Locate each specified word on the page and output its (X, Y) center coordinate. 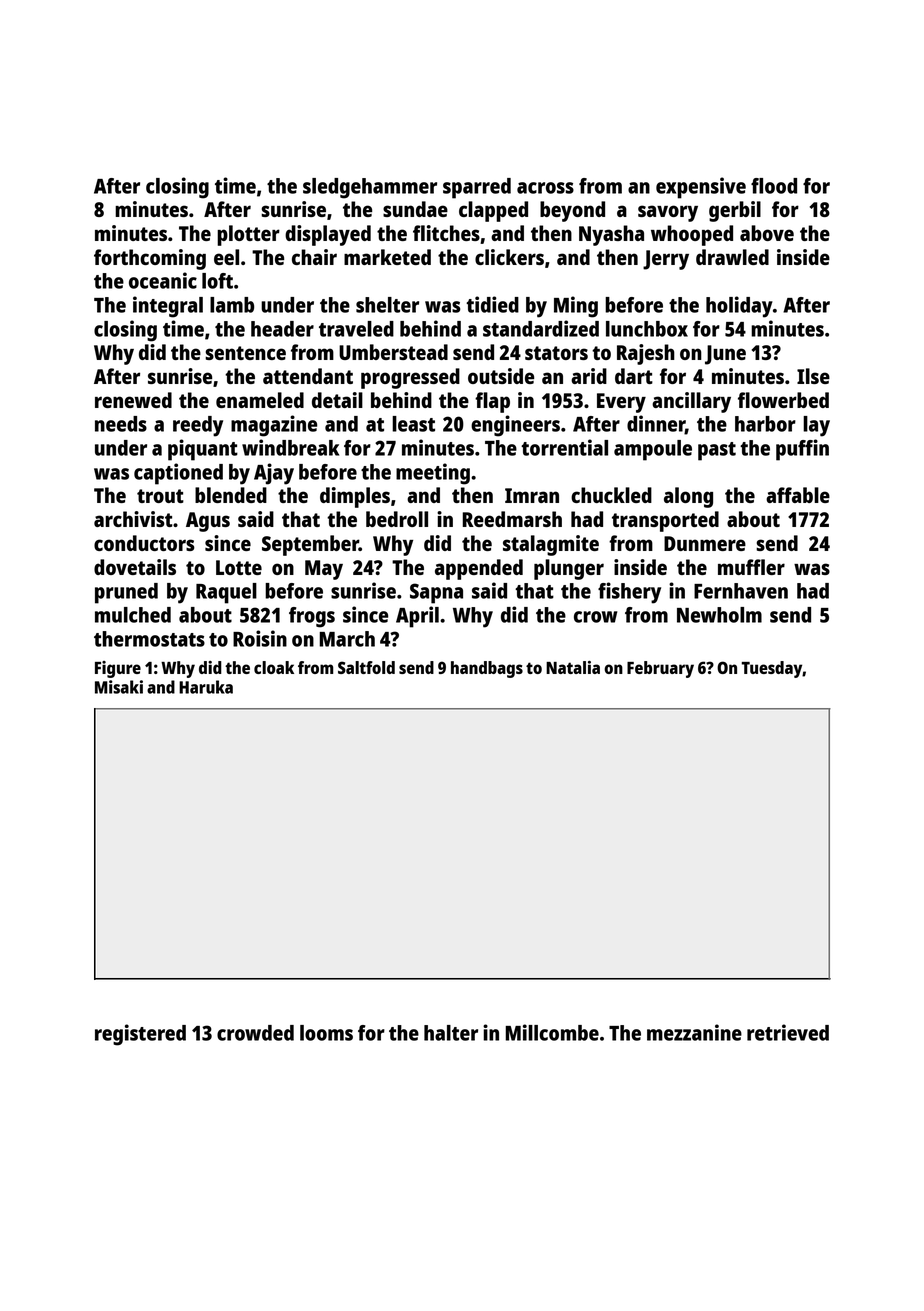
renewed (133, 400)
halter (451, 1033)
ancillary (691, 402)
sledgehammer (370, 188)
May (324, 570)
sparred (477, 188)
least (413, 424)
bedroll (397, 519)
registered (140, 1035)
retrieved (788, 1032)
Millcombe (552, 1032)
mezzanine (694, 1032)
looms (326, 1033)
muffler (751, 567)
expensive (701, 188)
